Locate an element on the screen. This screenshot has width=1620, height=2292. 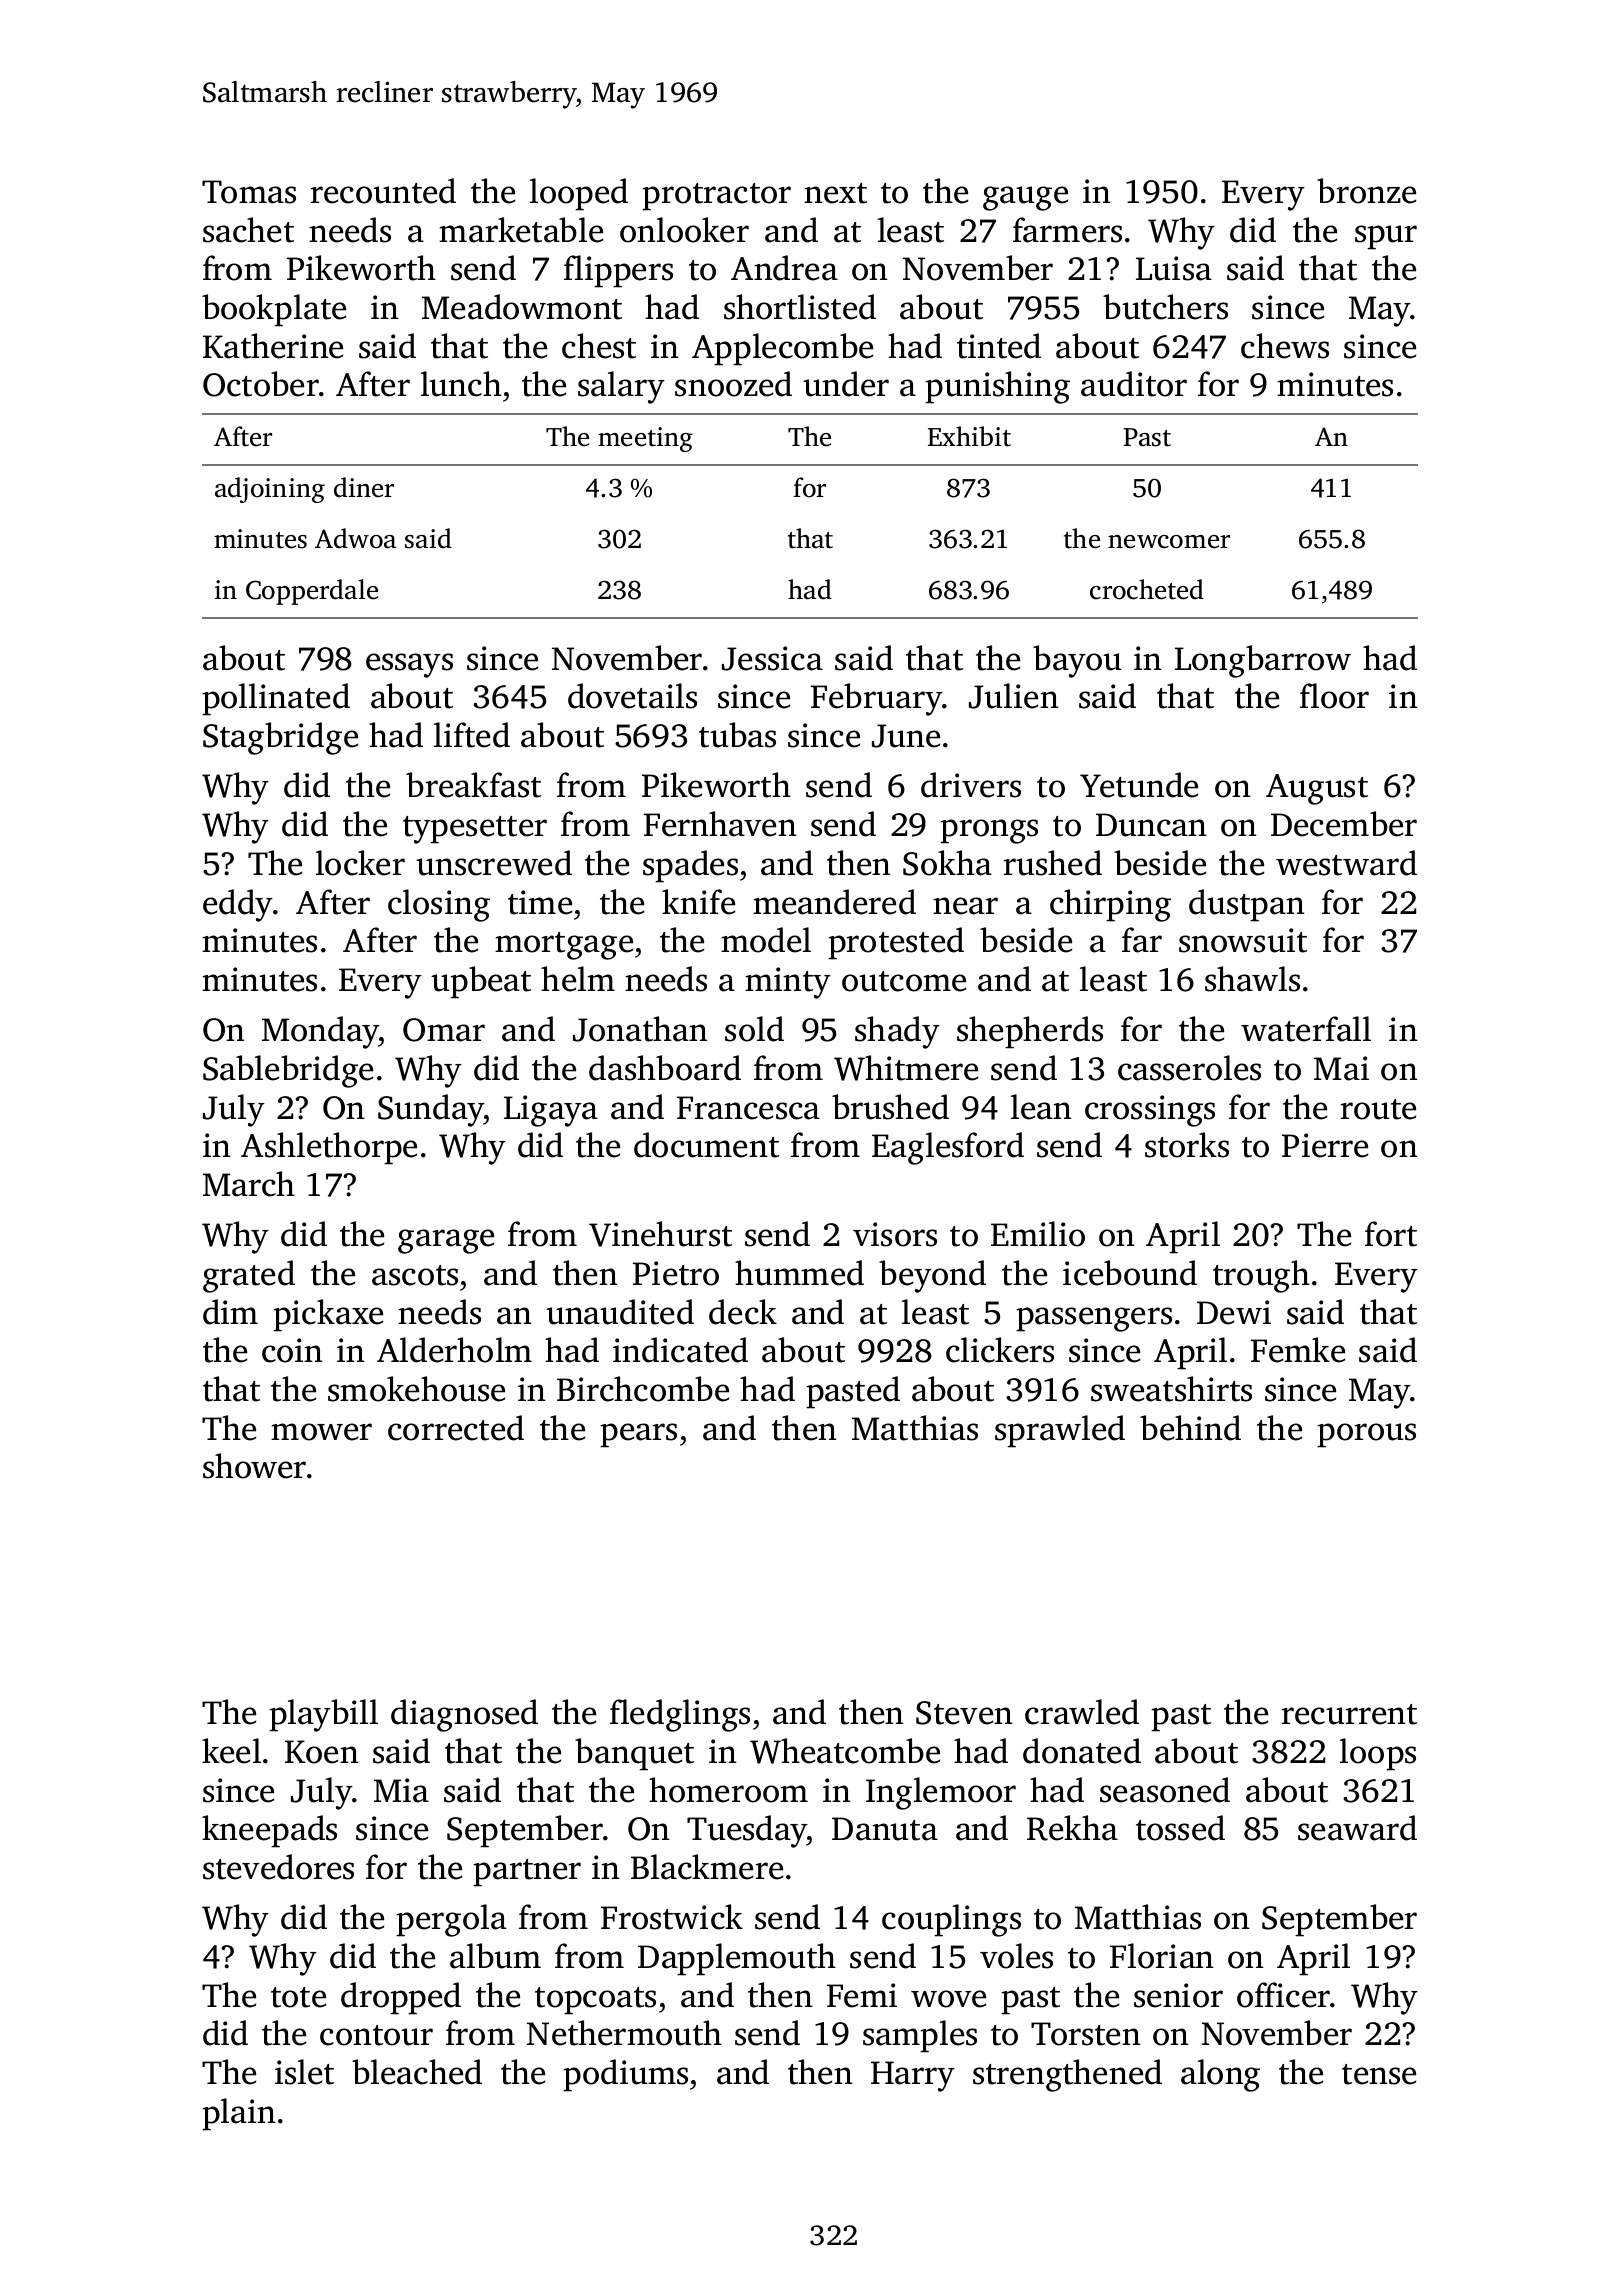
diner is located at coordinates (364, 487).
